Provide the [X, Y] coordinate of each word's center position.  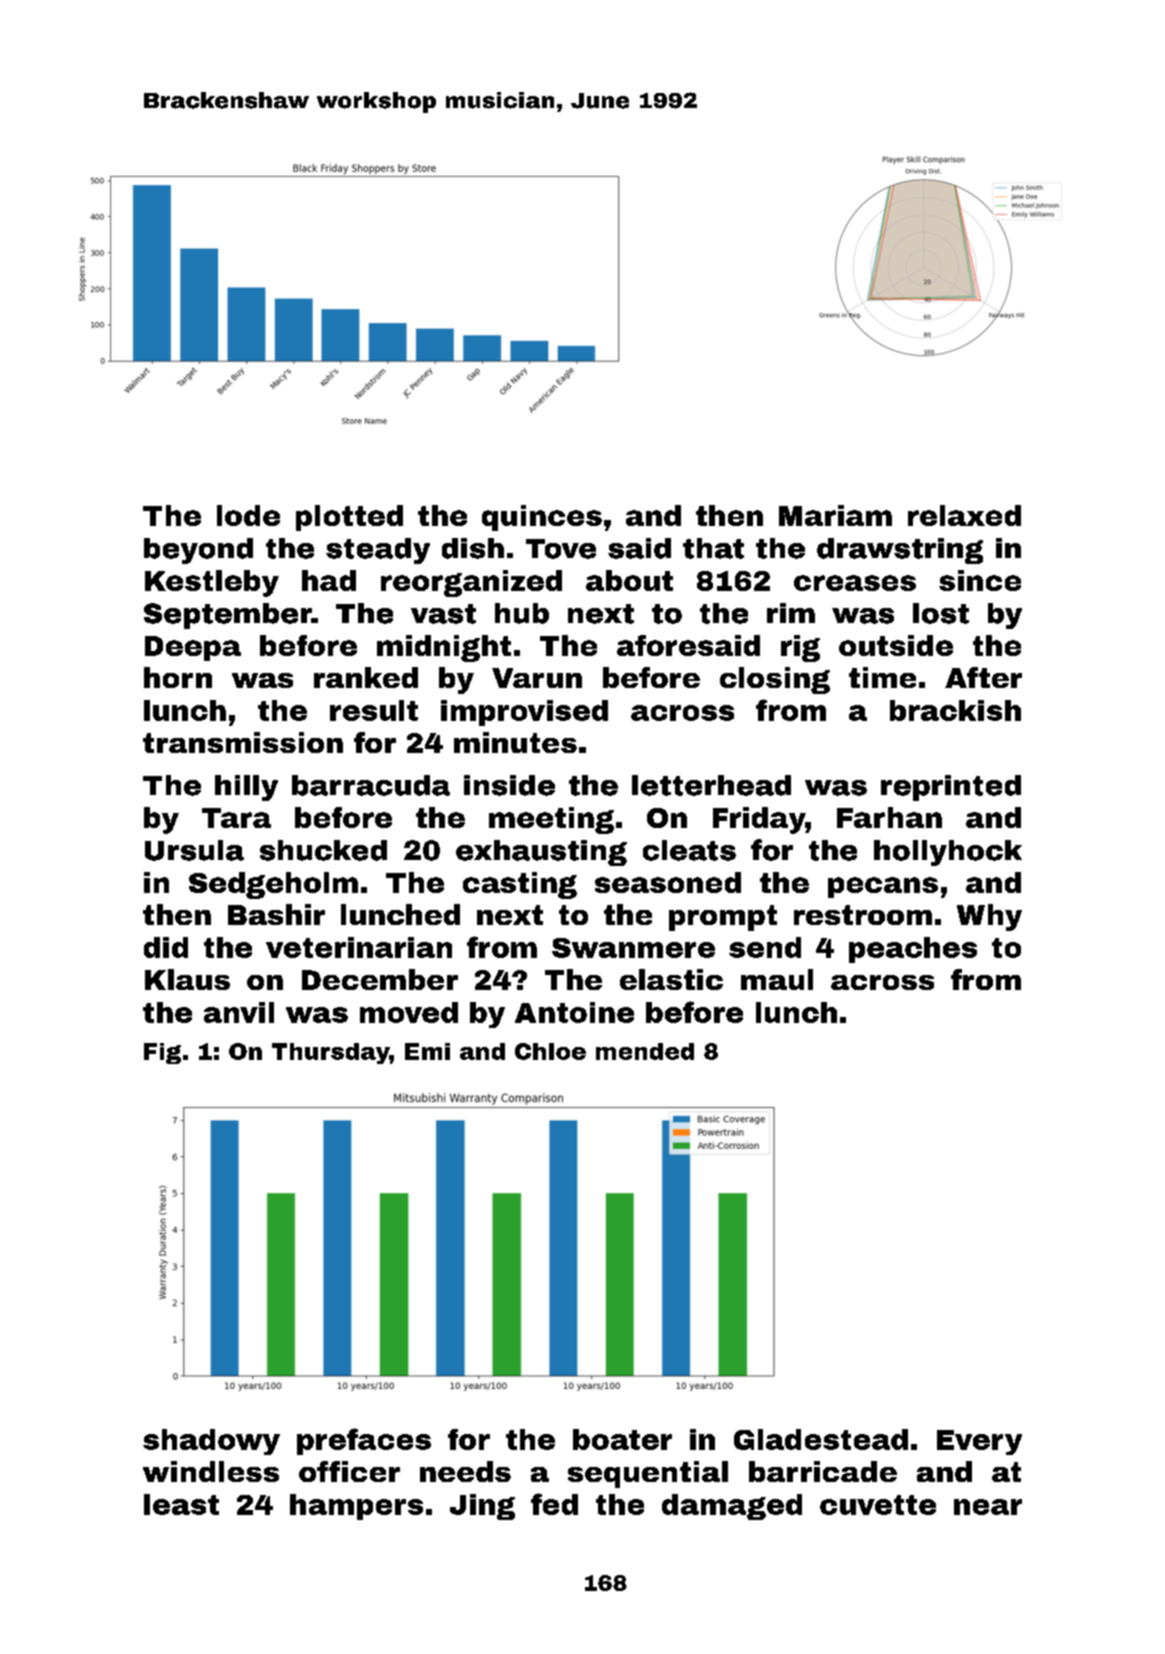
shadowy [211, 1442]
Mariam [835, 515]
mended [645, 1051]
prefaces [364, 1441]
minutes [515, 742]
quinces [542, 518]
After [983, 677]
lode [248, 515]
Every [979, 1442]
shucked [323, 850]
